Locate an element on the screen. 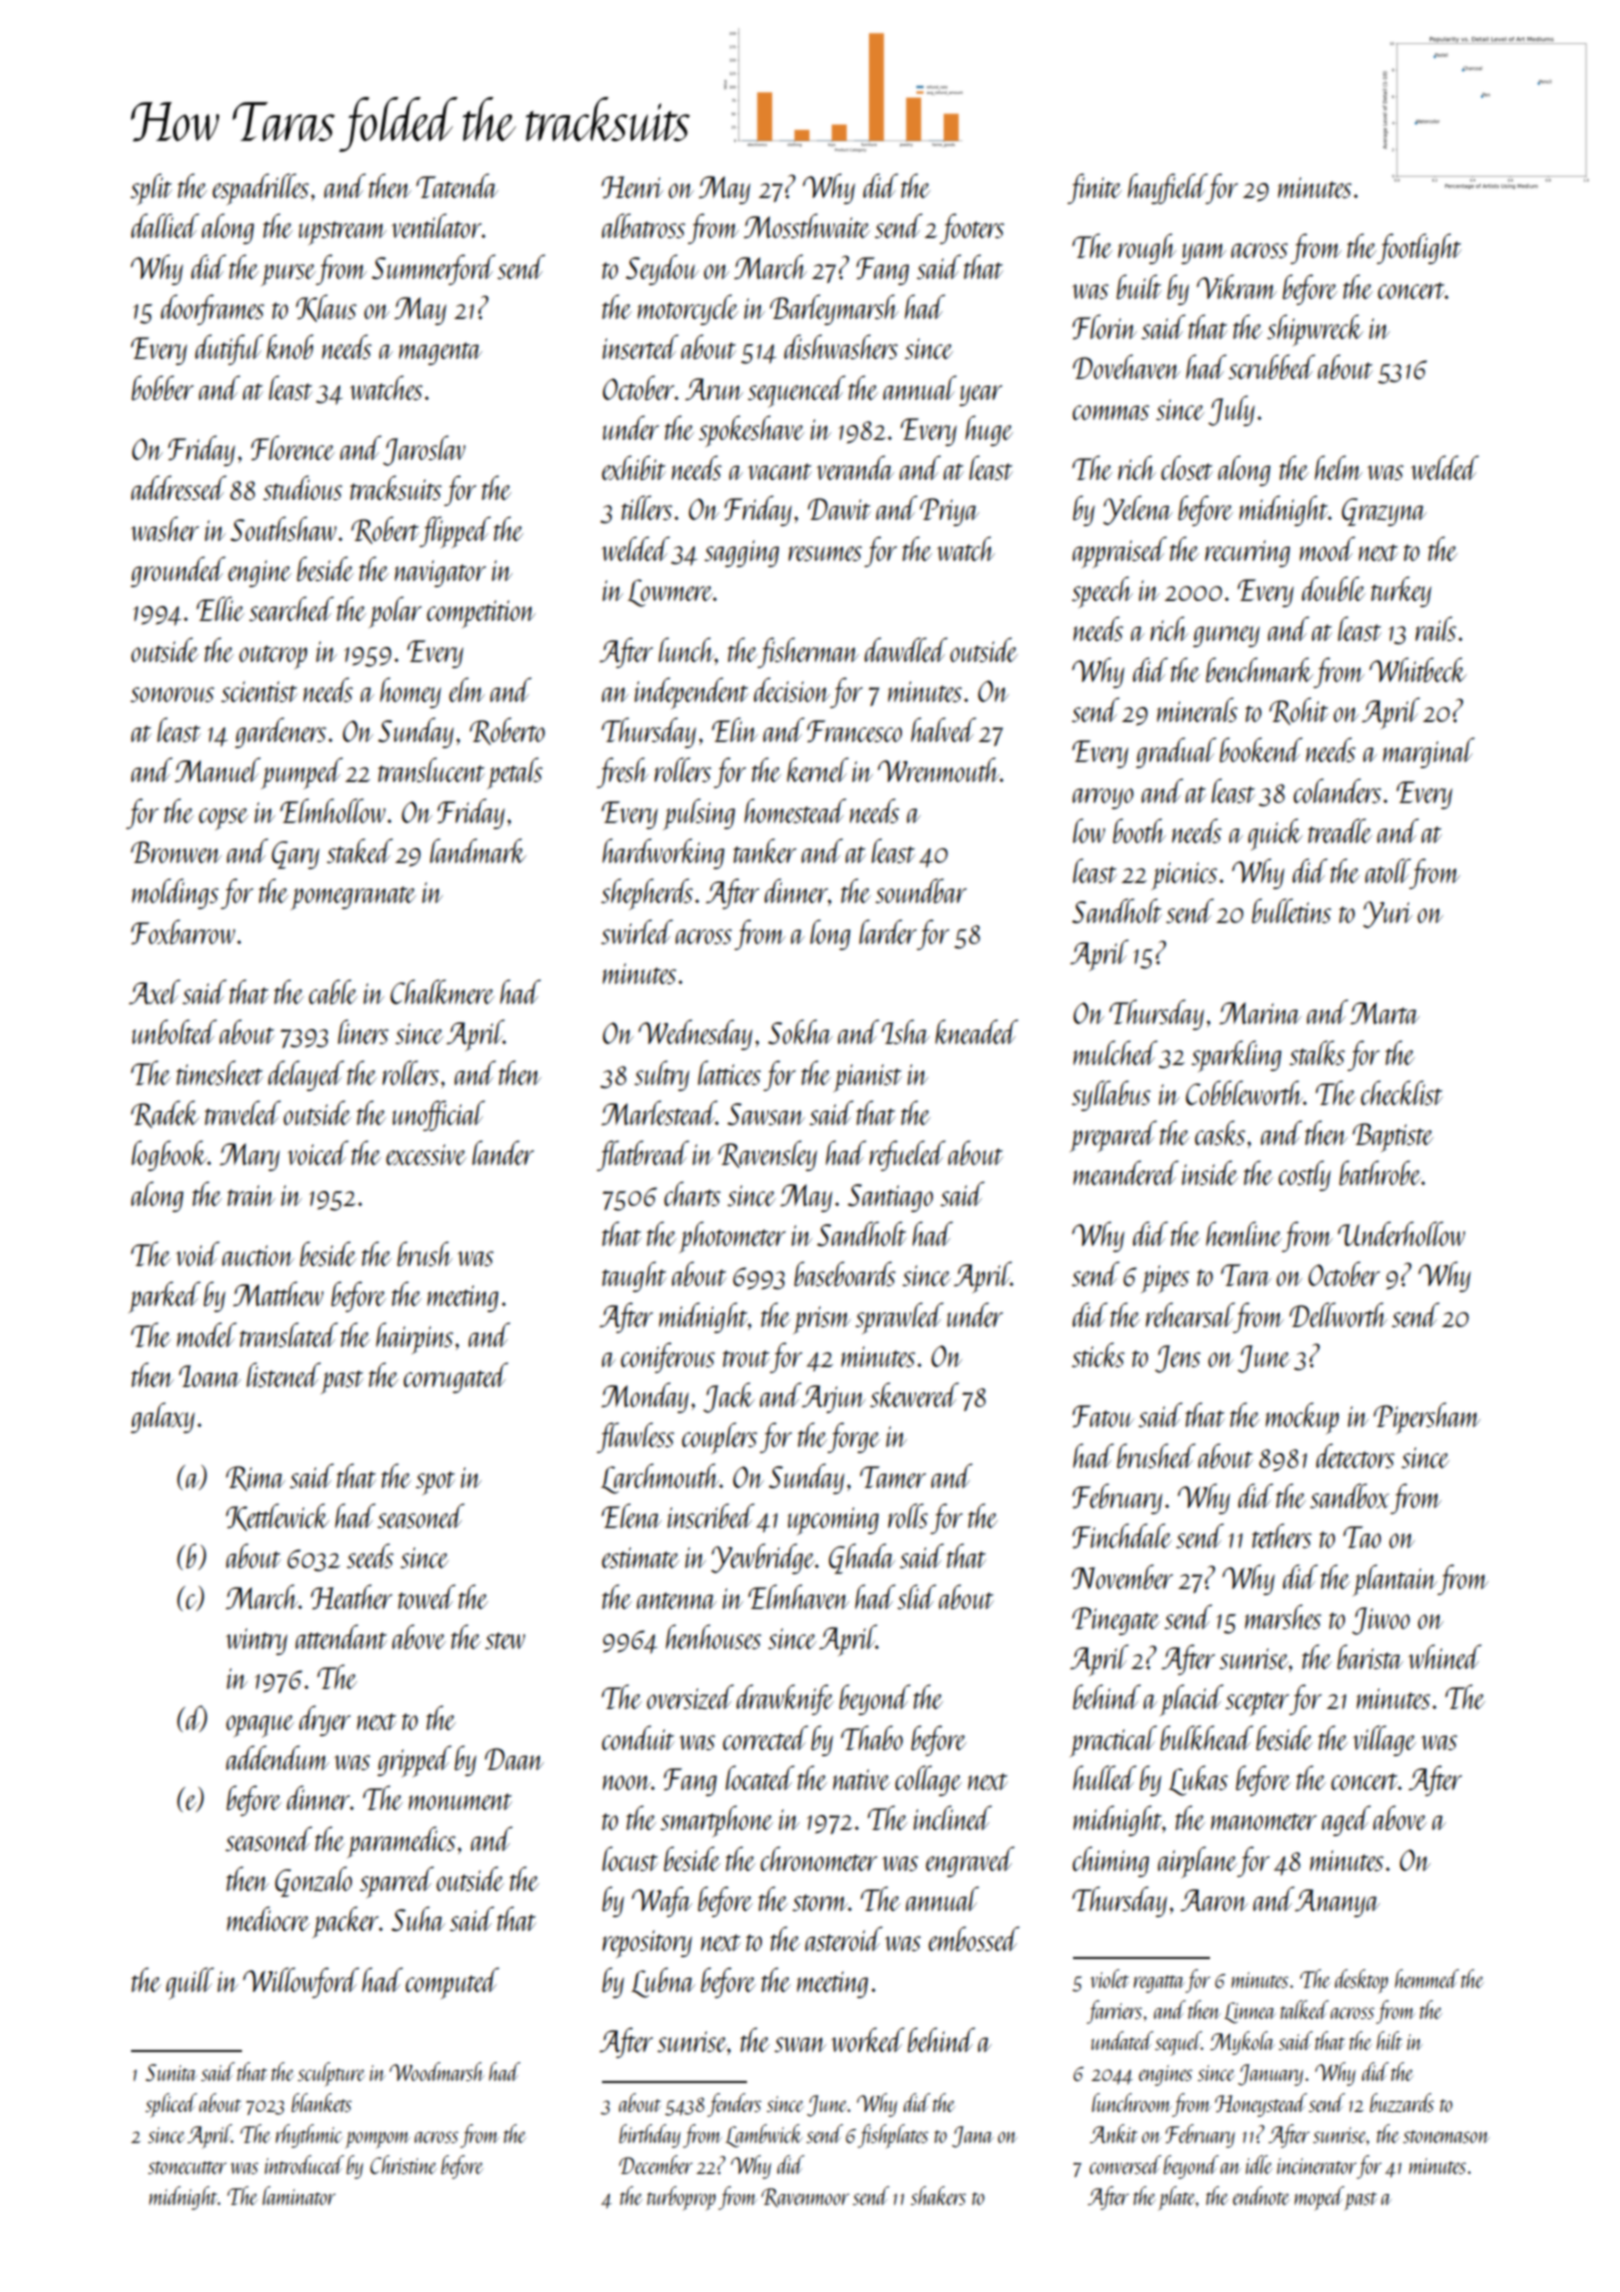  Thabo is located at coordinates (872, 1737).
